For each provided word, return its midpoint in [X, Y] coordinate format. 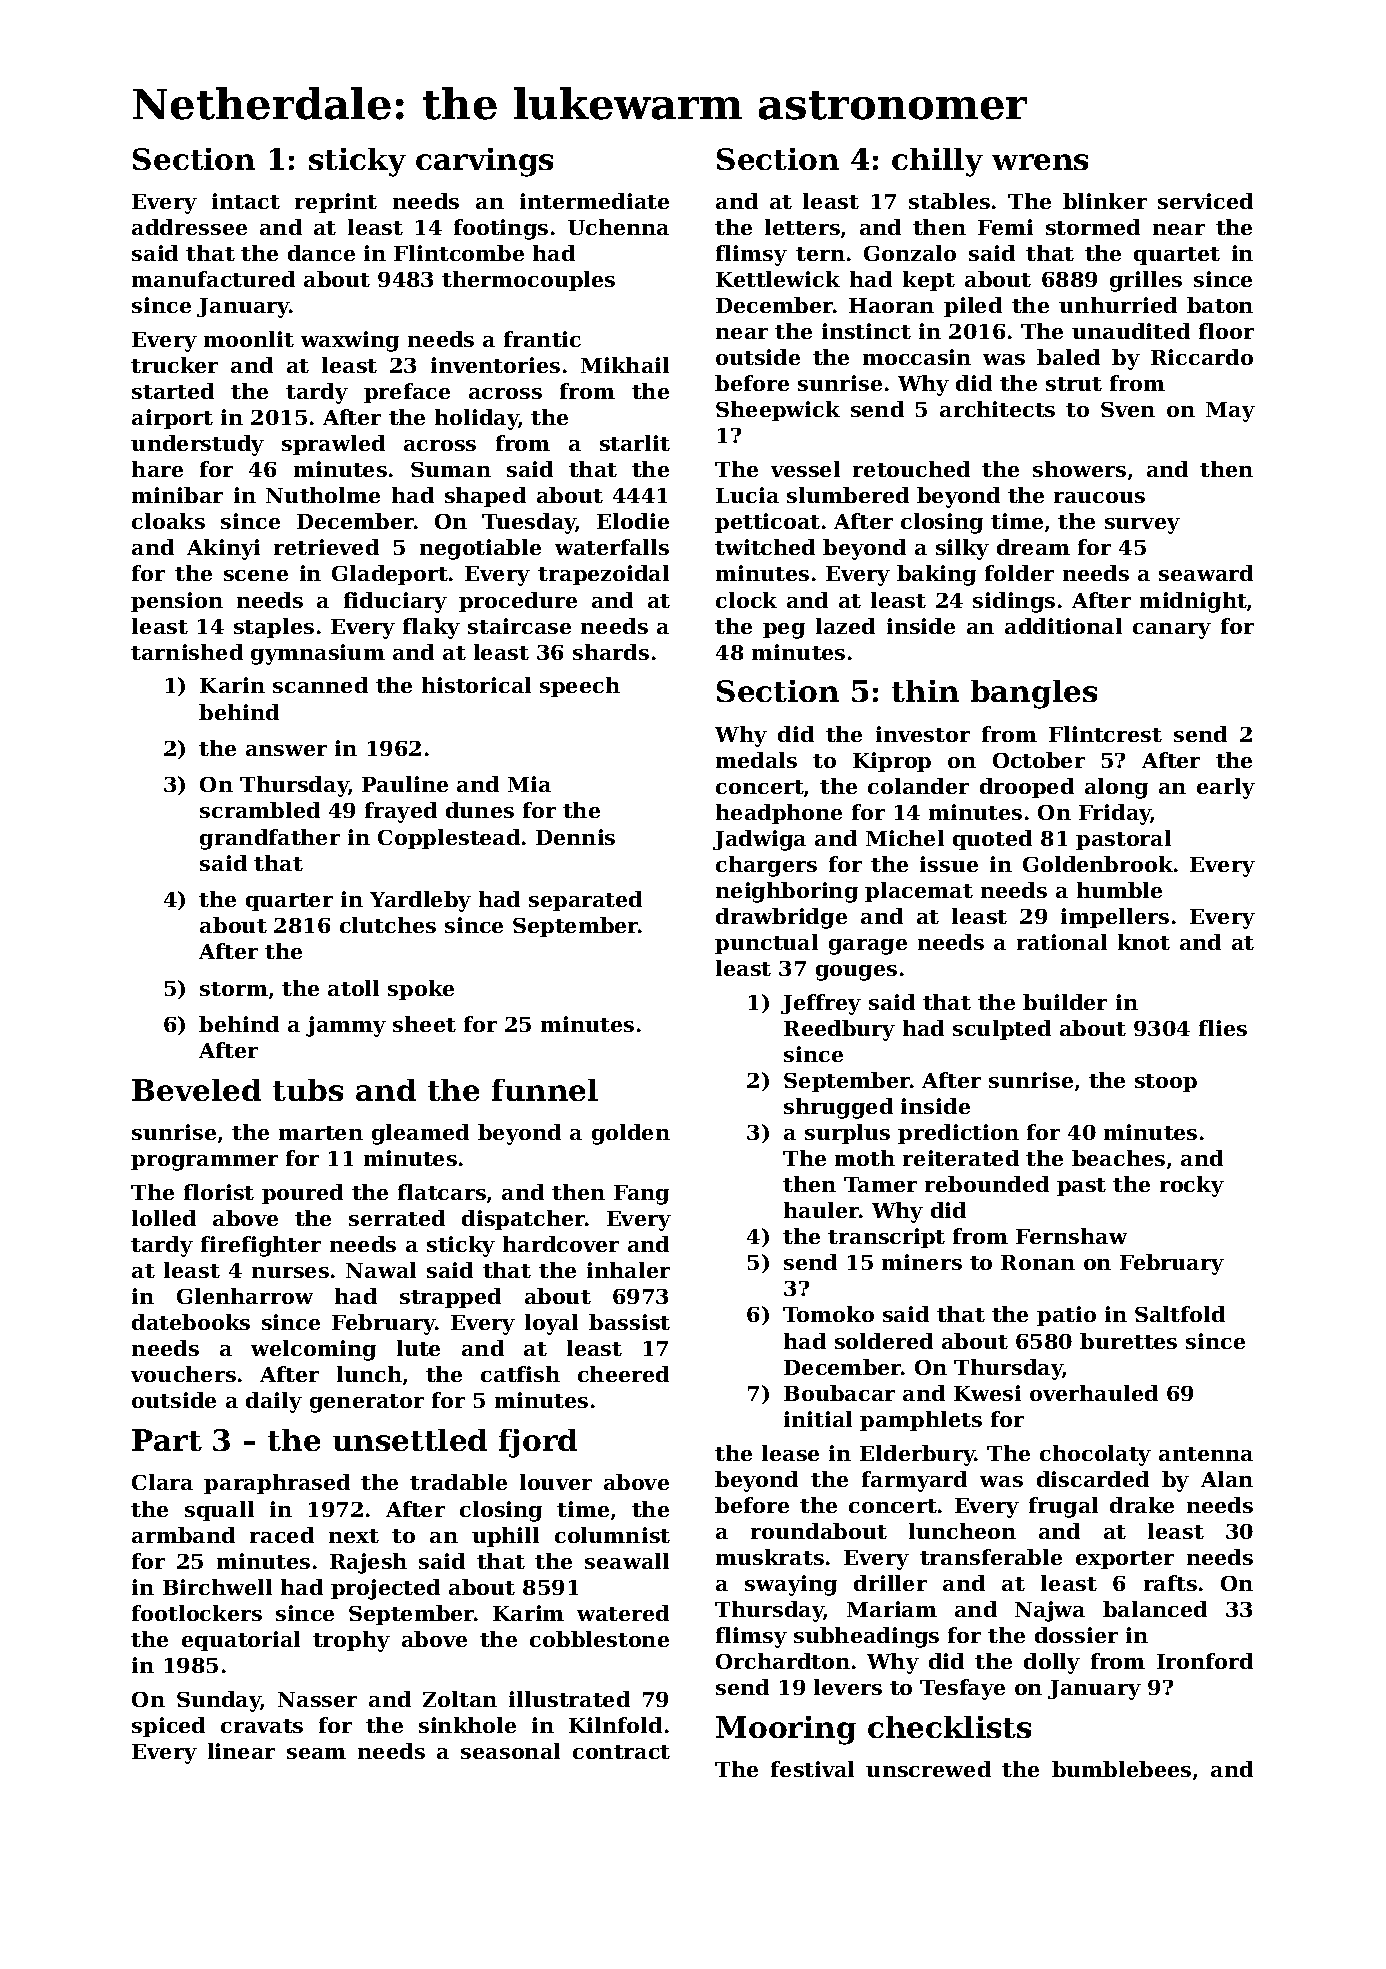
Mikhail [625, 365]
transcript [886, 1238]
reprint [336, 203]
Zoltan [460, 1699]
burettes [1128, 1341]
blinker [1105, 201]
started [173, 391]
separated [585, 901]
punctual [766, 944]
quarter [289, 902]
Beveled [196, 1090]
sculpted [1002, 1030]
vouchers [183, 1374]
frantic [542, 339]
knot [1144, 942]
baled [1068, 357]
